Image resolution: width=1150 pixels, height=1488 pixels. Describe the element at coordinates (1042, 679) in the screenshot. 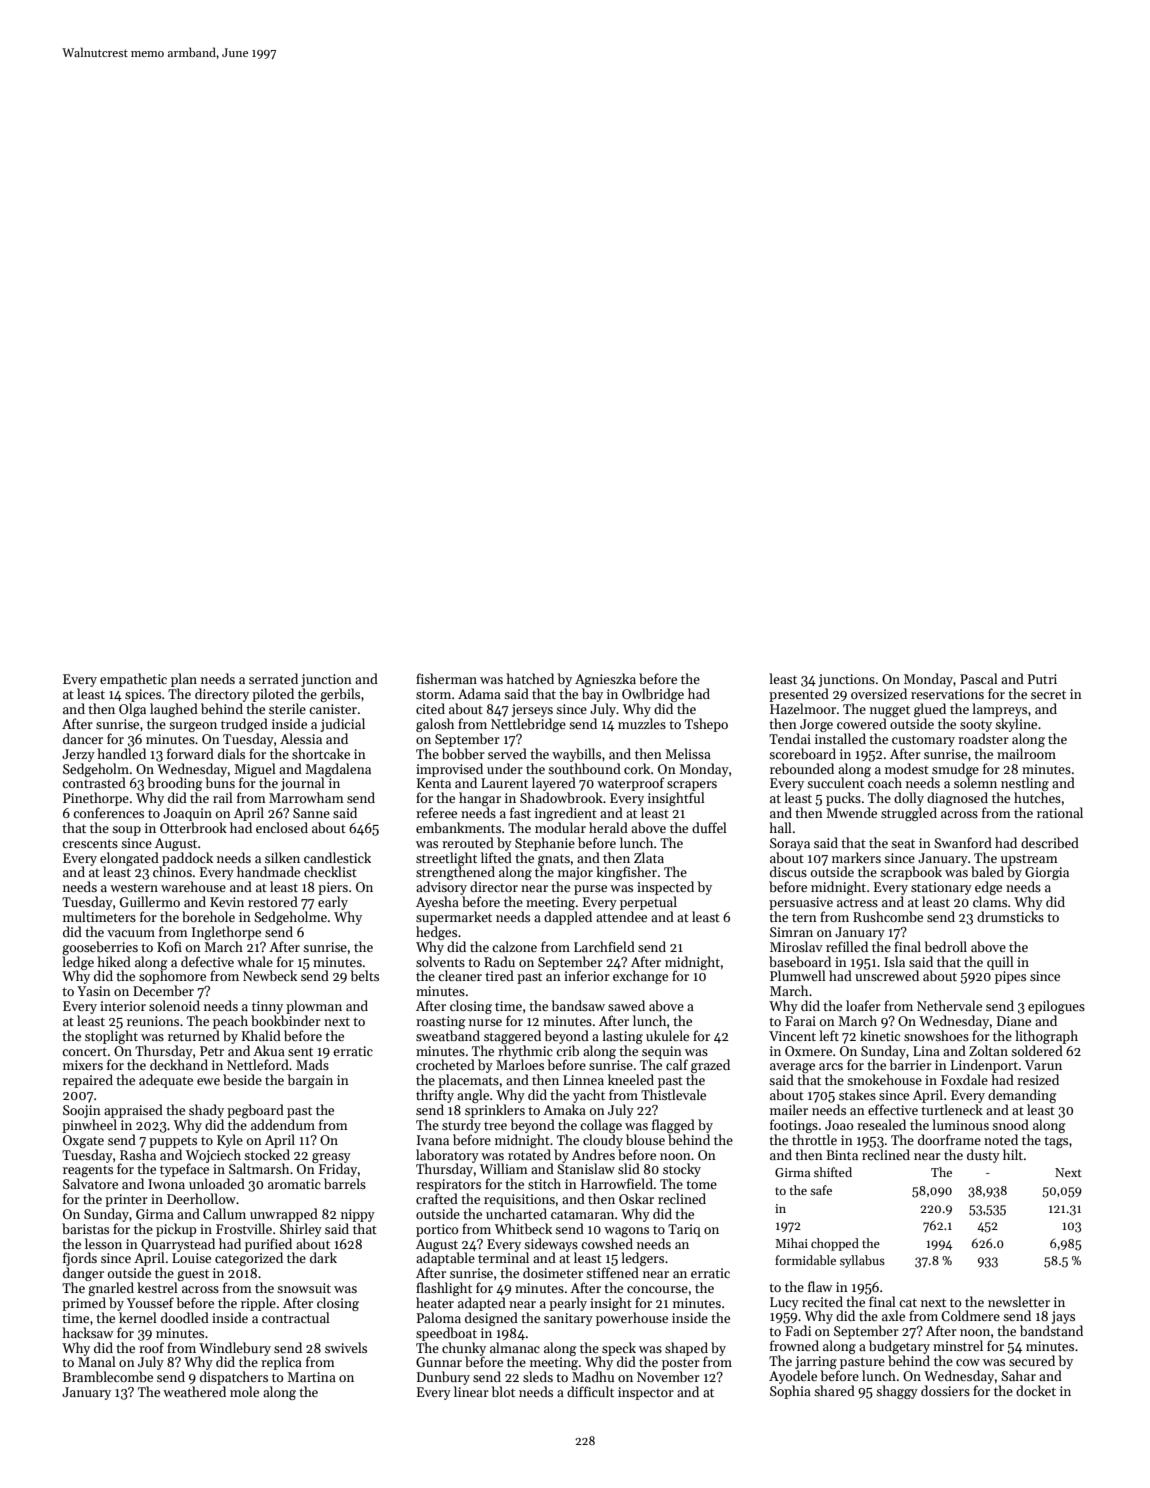

I see `Putri` at that location.
